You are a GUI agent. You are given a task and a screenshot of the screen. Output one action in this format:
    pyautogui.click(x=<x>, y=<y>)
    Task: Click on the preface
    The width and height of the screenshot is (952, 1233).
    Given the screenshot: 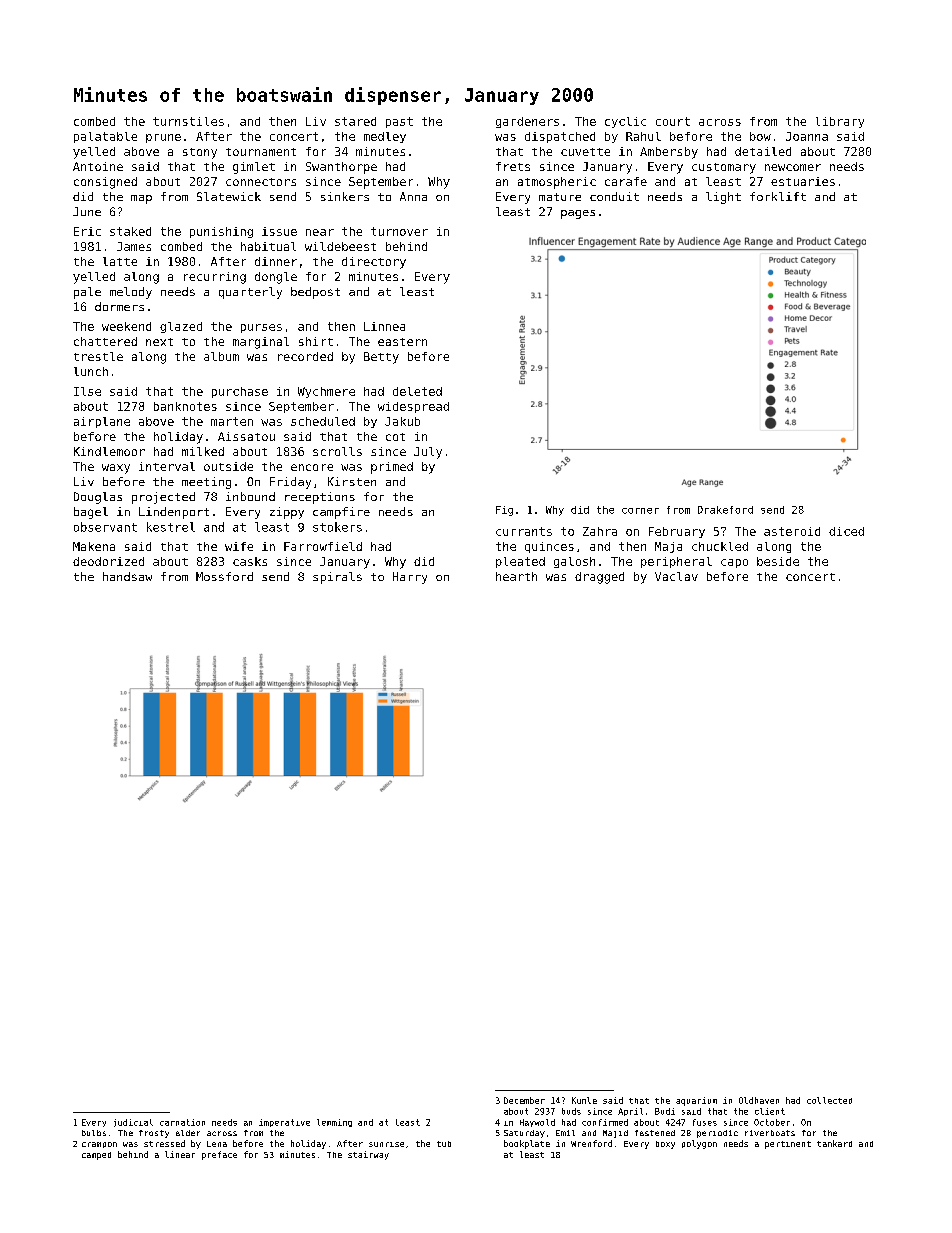 What is the action you would take?
    pyautogui.click(x=219, y=1155)
